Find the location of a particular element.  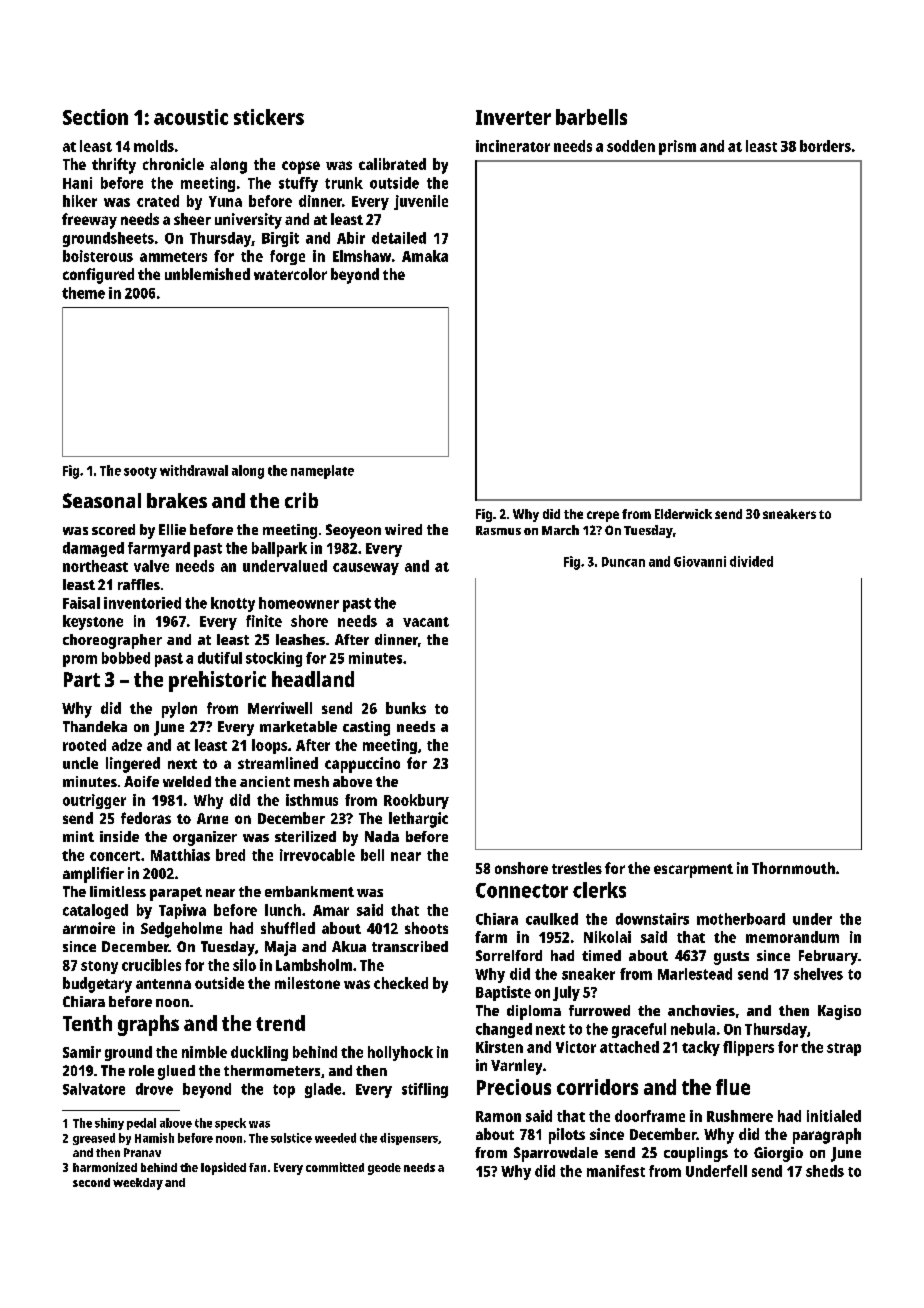

stickers is located at coordinates (269, 117).
